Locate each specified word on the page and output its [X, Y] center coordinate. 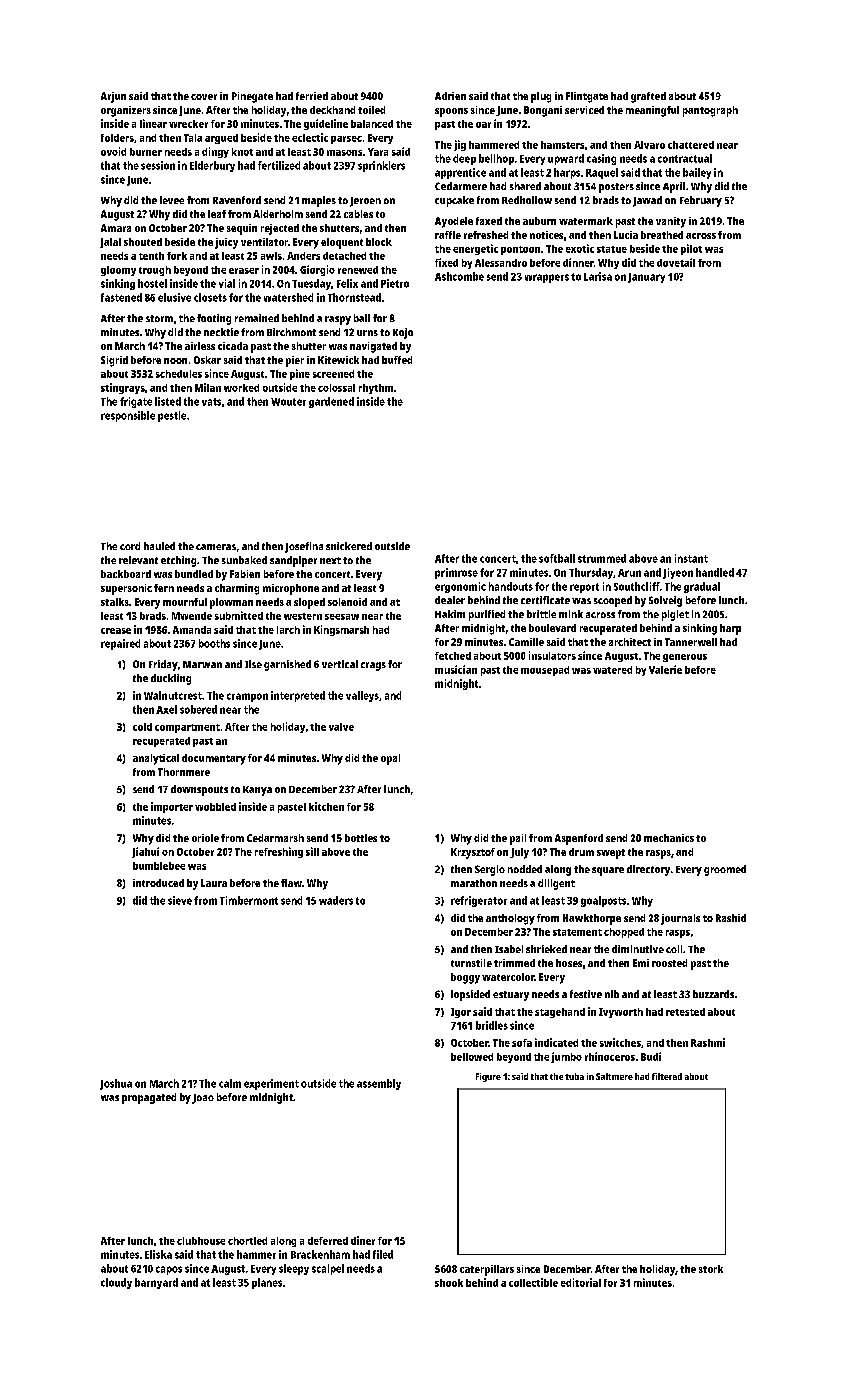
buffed [397, 360]
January [646, 278]
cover [204, 97]
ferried [312, 96]
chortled [247, 1241]
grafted [648, 97]
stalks [115, 602]
